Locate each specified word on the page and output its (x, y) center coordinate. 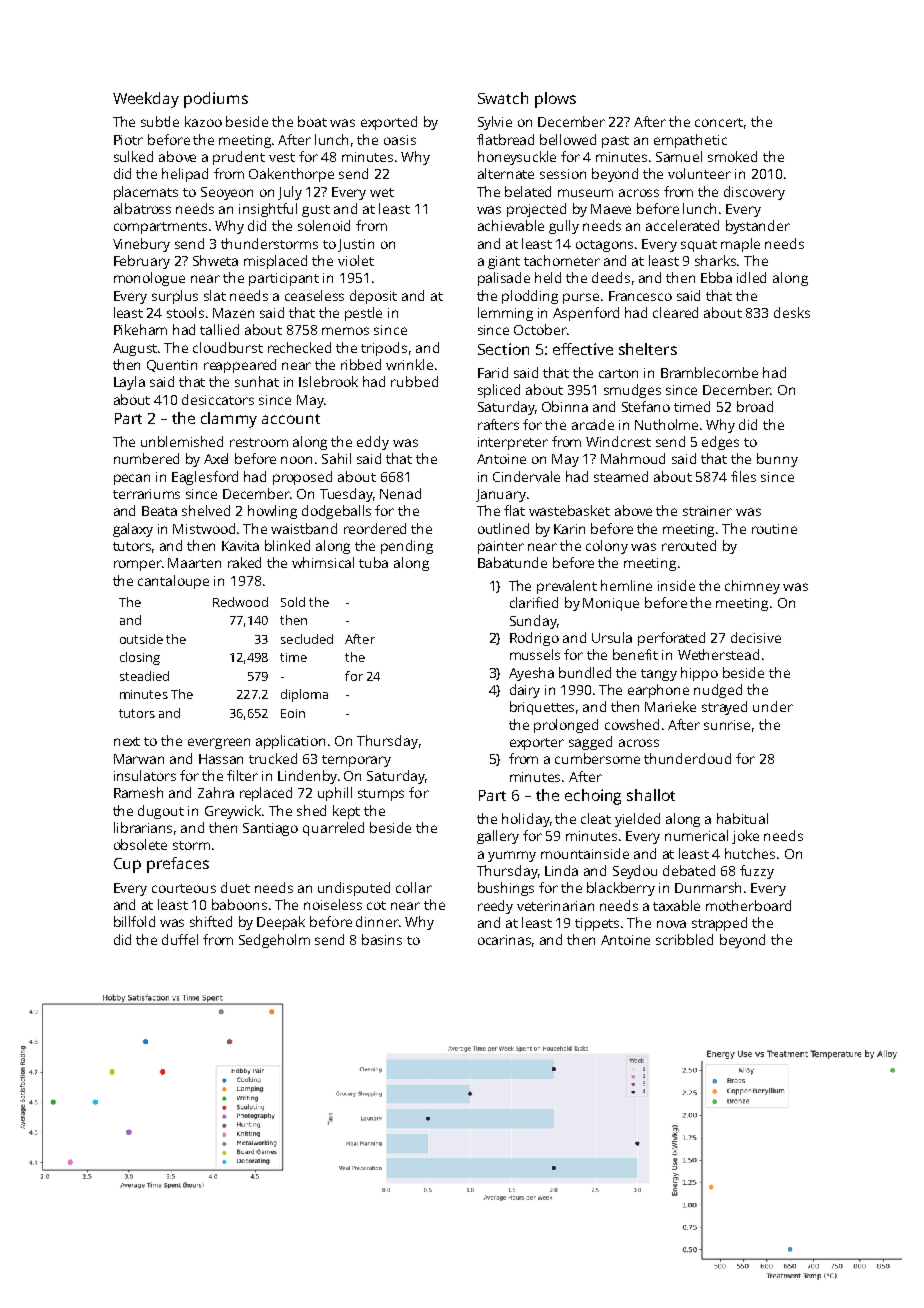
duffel (180, 939)
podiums (216, 100)
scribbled (684, 939)
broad (755, 406)
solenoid (324, 225)
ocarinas (504, 940)
